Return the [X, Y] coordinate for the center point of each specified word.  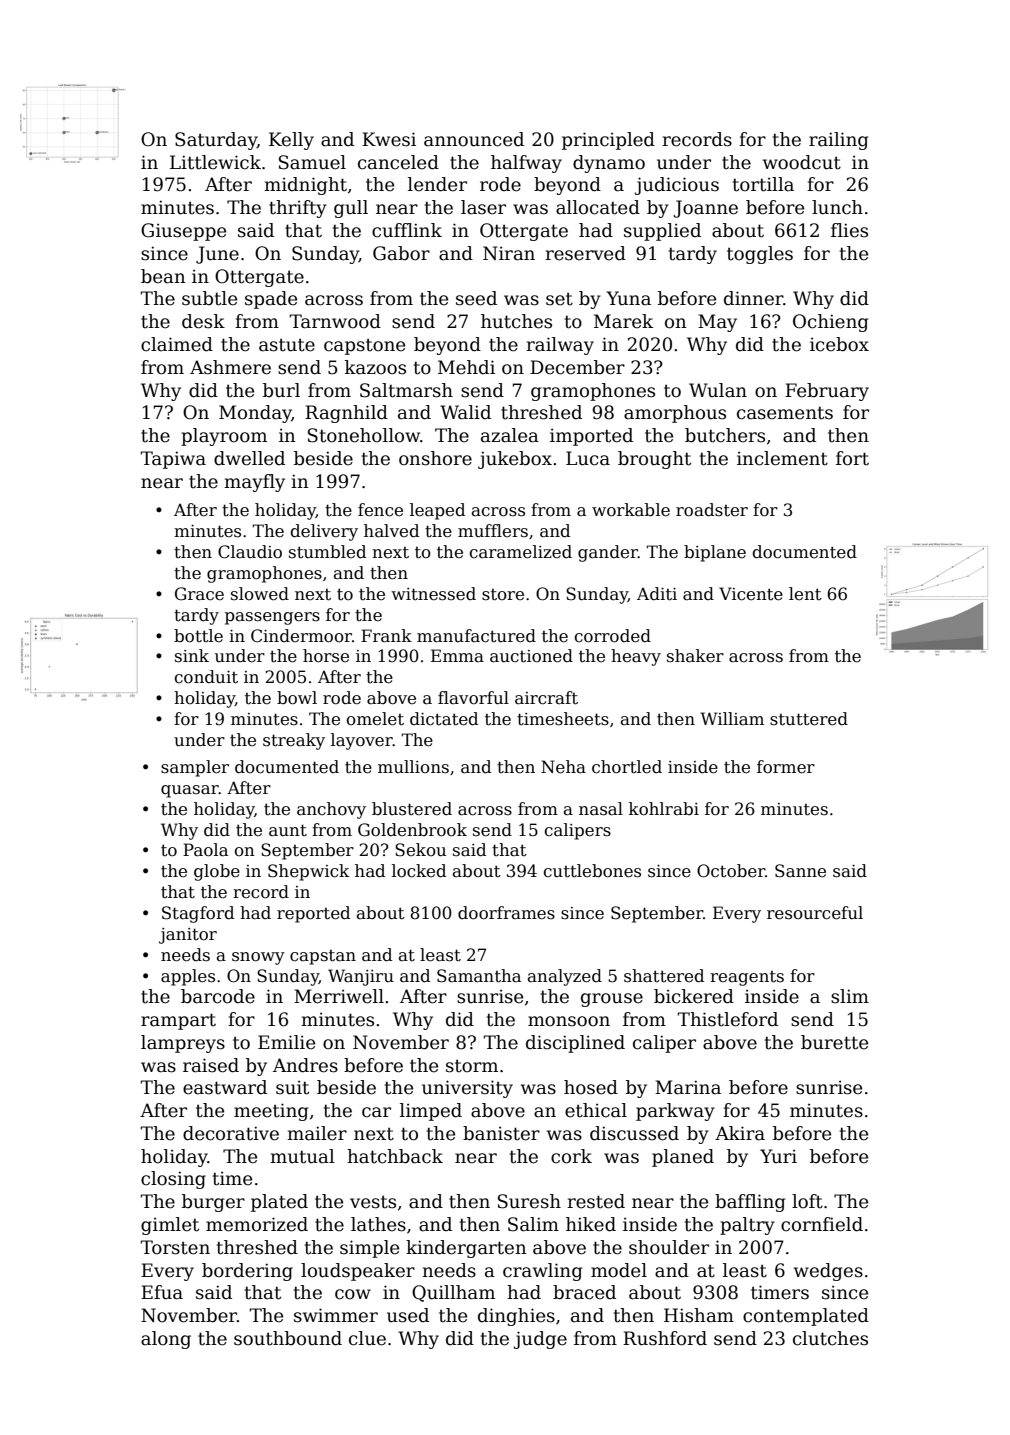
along [166, 1340]
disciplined [575, 1044]
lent [805, 594]
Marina [688, 1087]
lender [437, 184]
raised [211, 1065]
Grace [199, 594]
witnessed [433, 594]
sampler [195, 768]
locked [419, 871]
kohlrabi [664, 809]
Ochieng [830, 323]
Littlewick [215, 162]
